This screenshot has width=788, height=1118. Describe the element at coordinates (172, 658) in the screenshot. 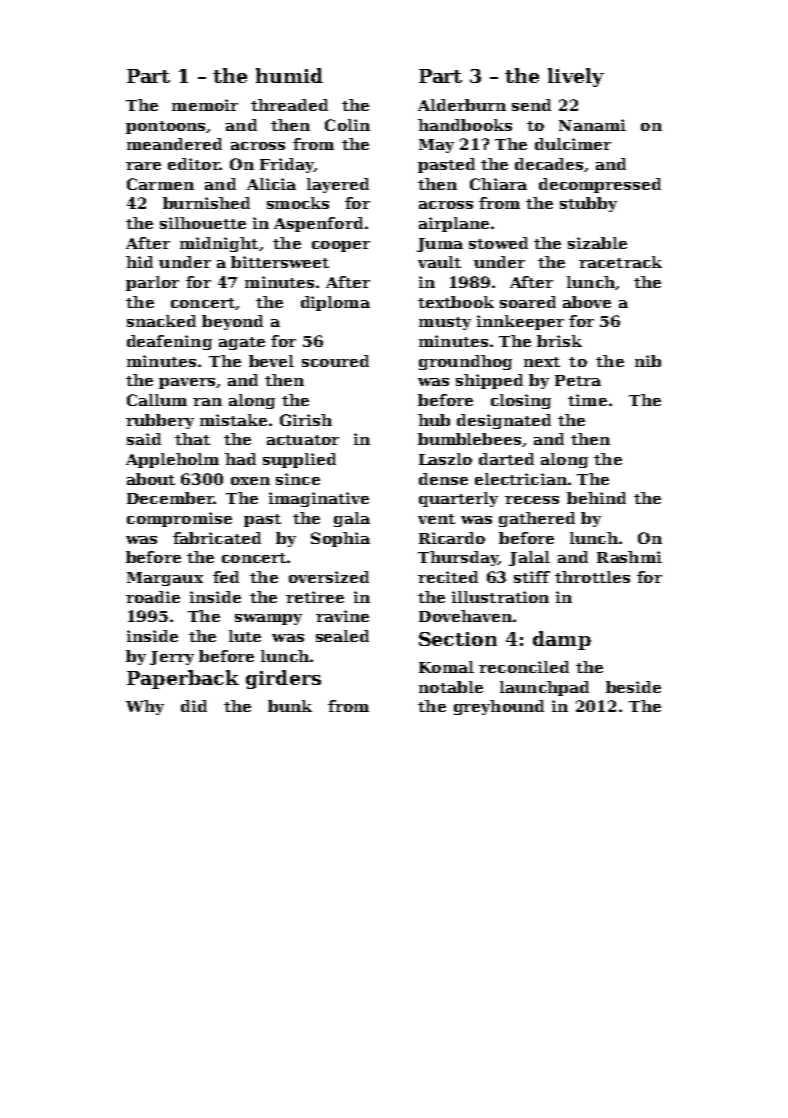

I see `Jerry` at that location.
